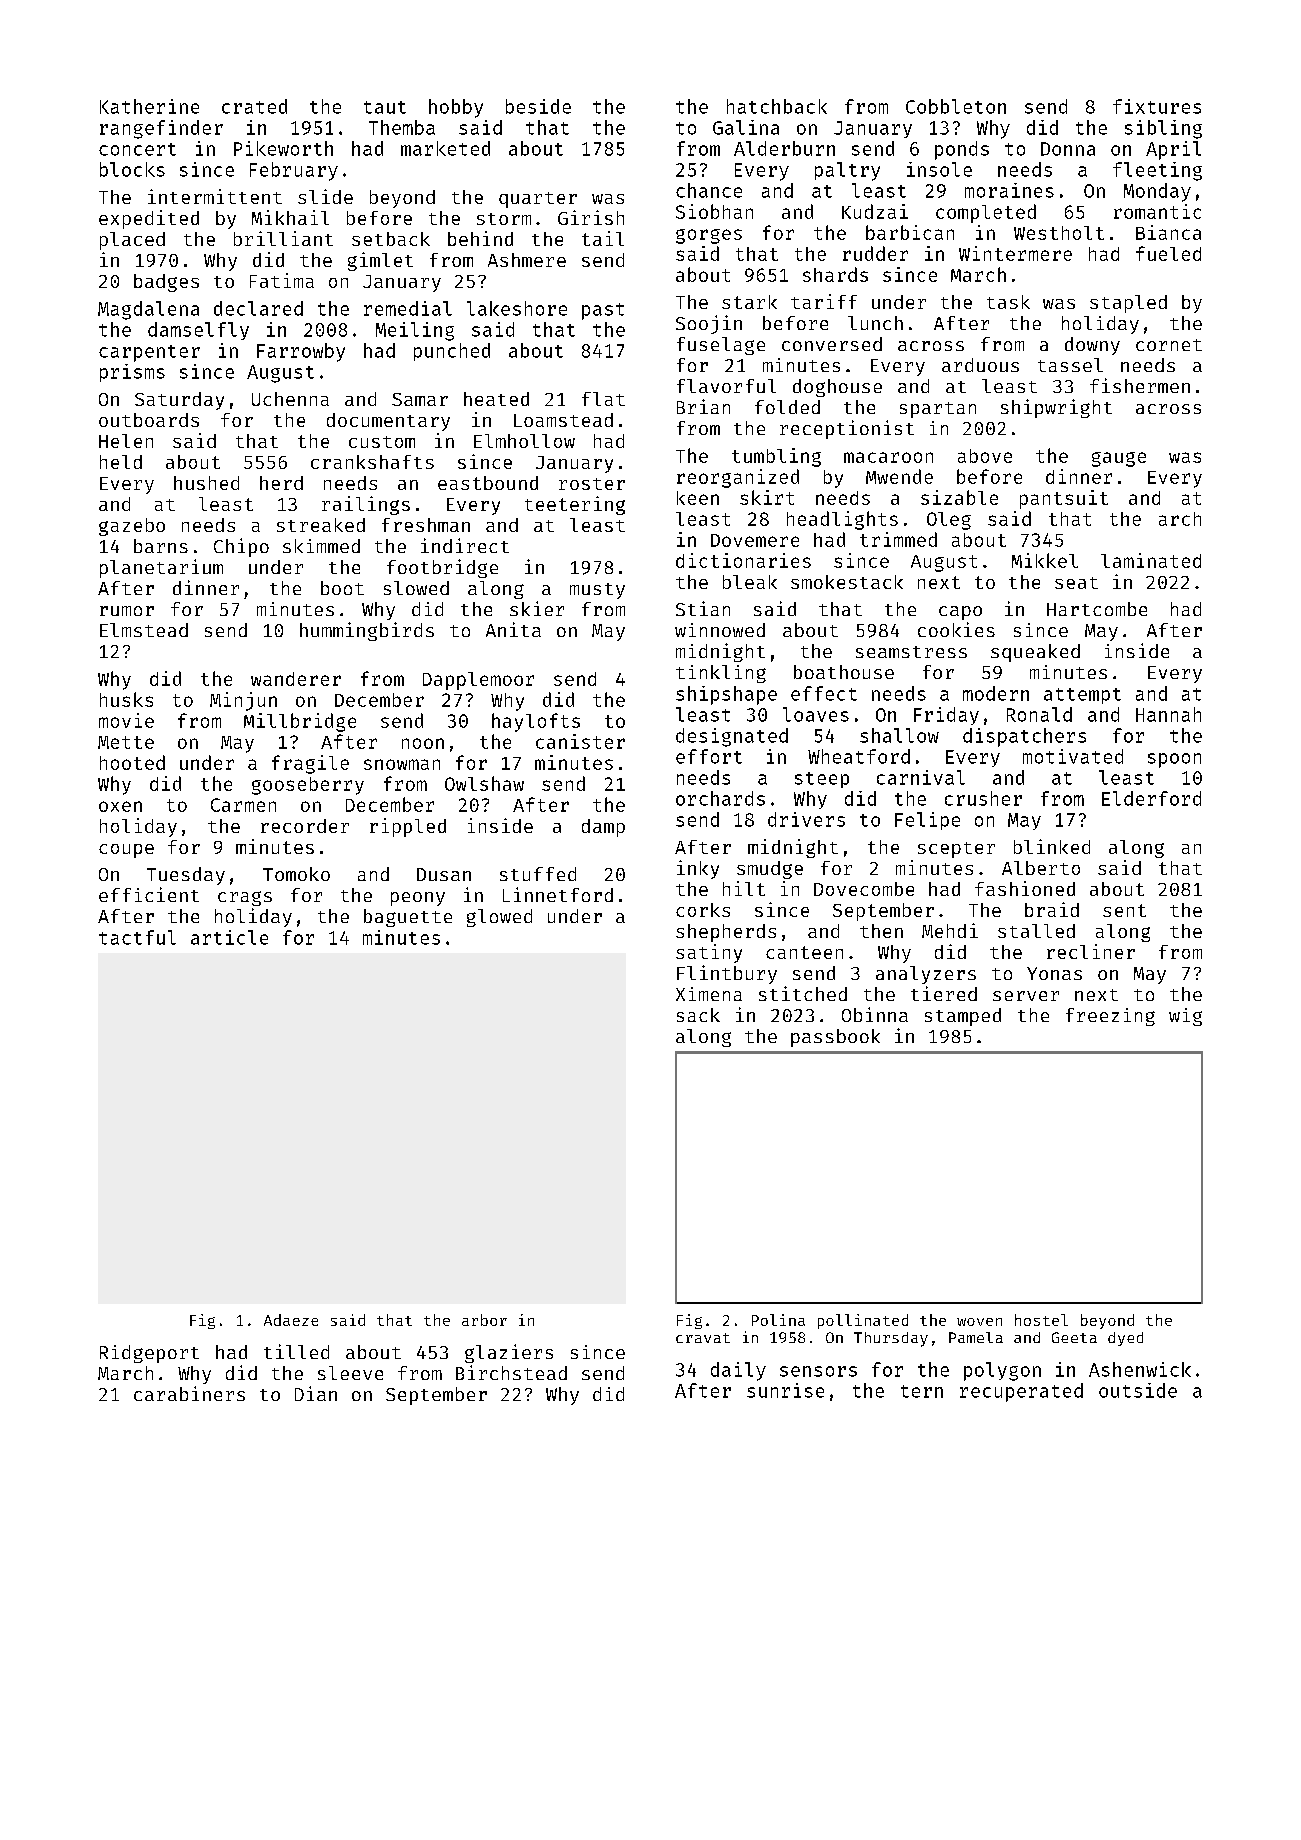 The image size is (1301, 1840). Describe the element at coordinates (804, 952) in the document. I see `canteen` at that location.
